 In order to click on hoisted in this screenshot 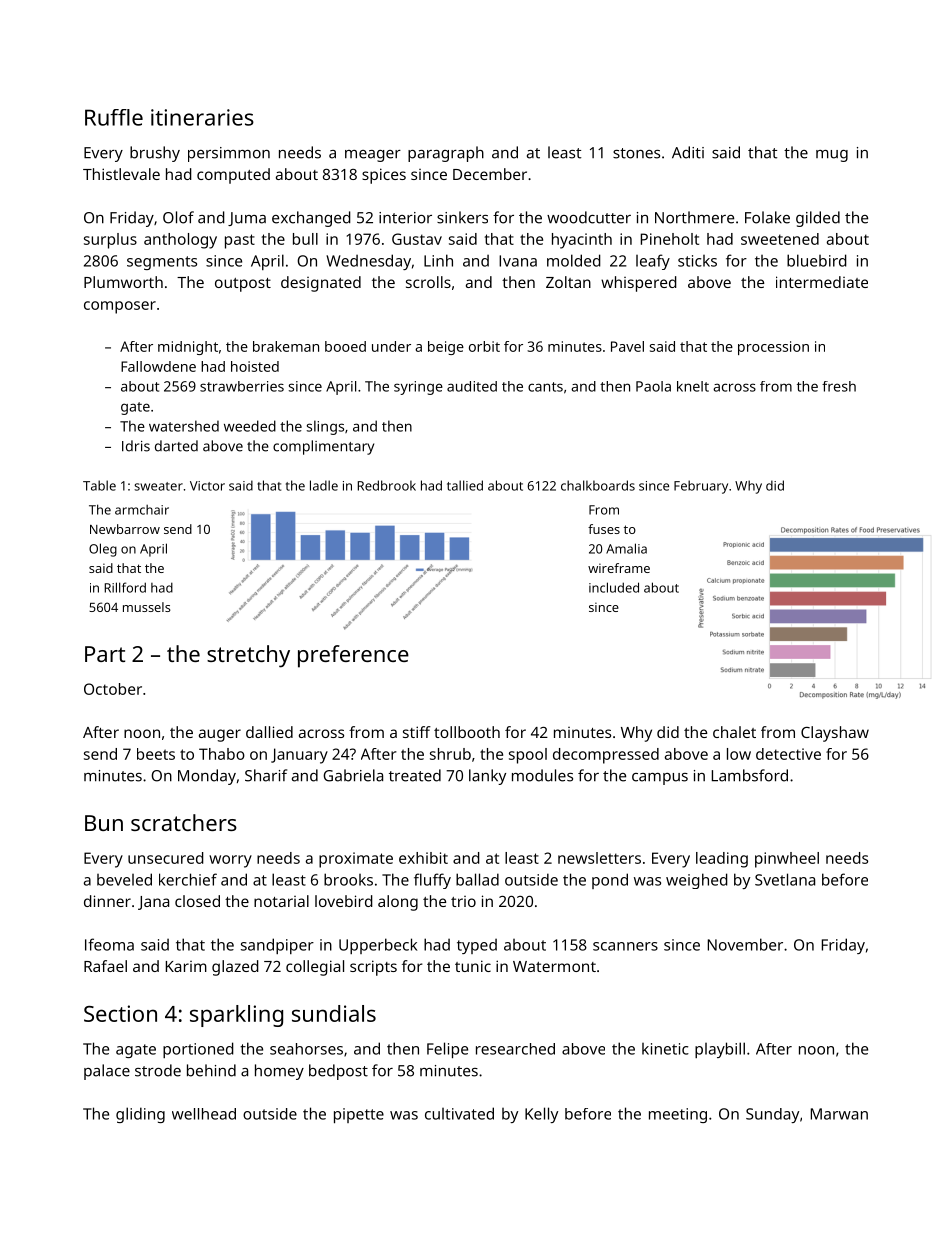, I will do `click(255, 366)`.
